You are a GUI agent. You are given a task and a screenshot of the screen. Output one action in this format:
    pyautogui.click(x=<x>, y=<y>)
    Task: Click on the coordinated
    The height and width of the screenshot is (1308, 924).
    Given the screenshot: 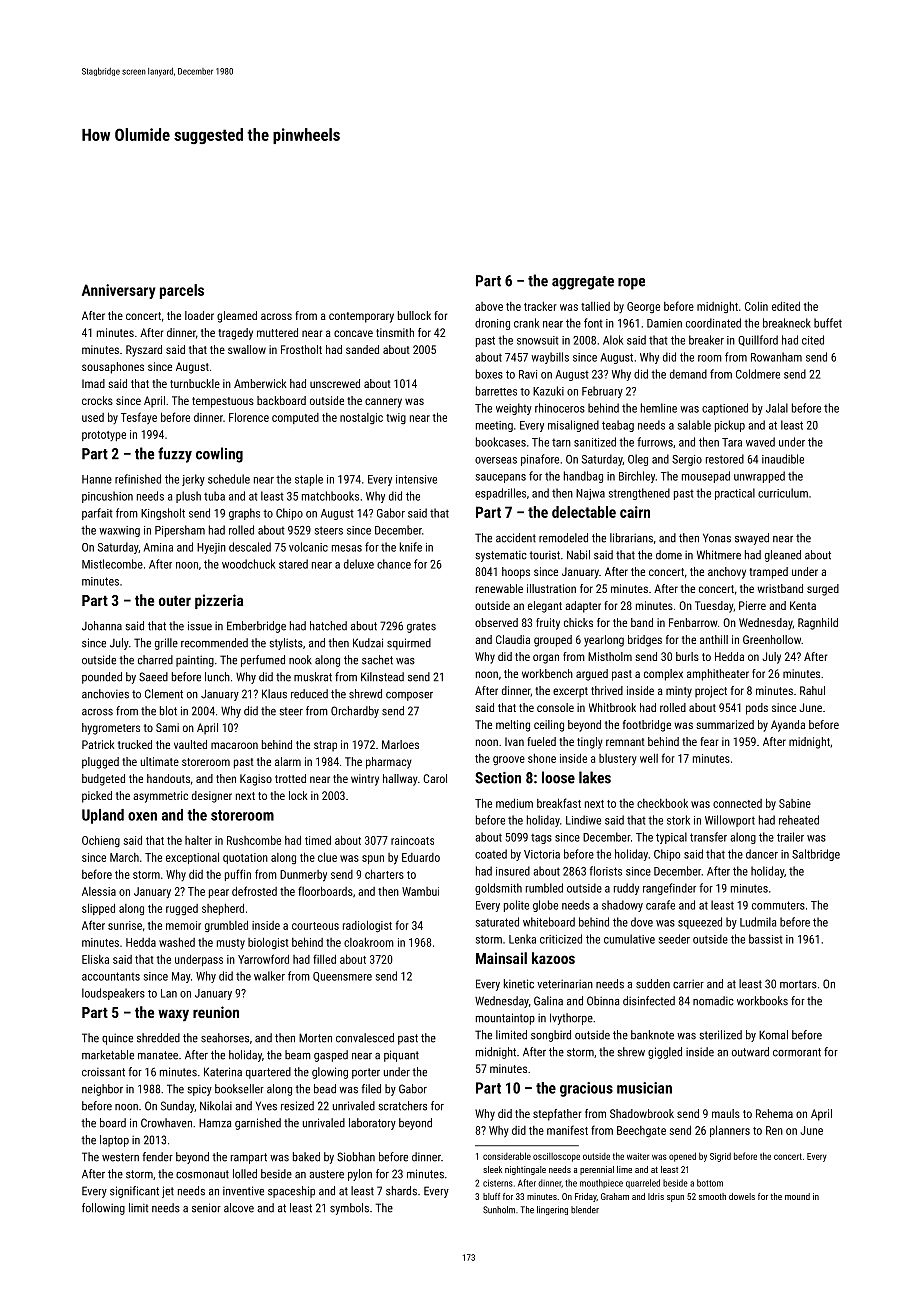 What is the action you would take?
    pyautogui.click(x=713, y=323)
